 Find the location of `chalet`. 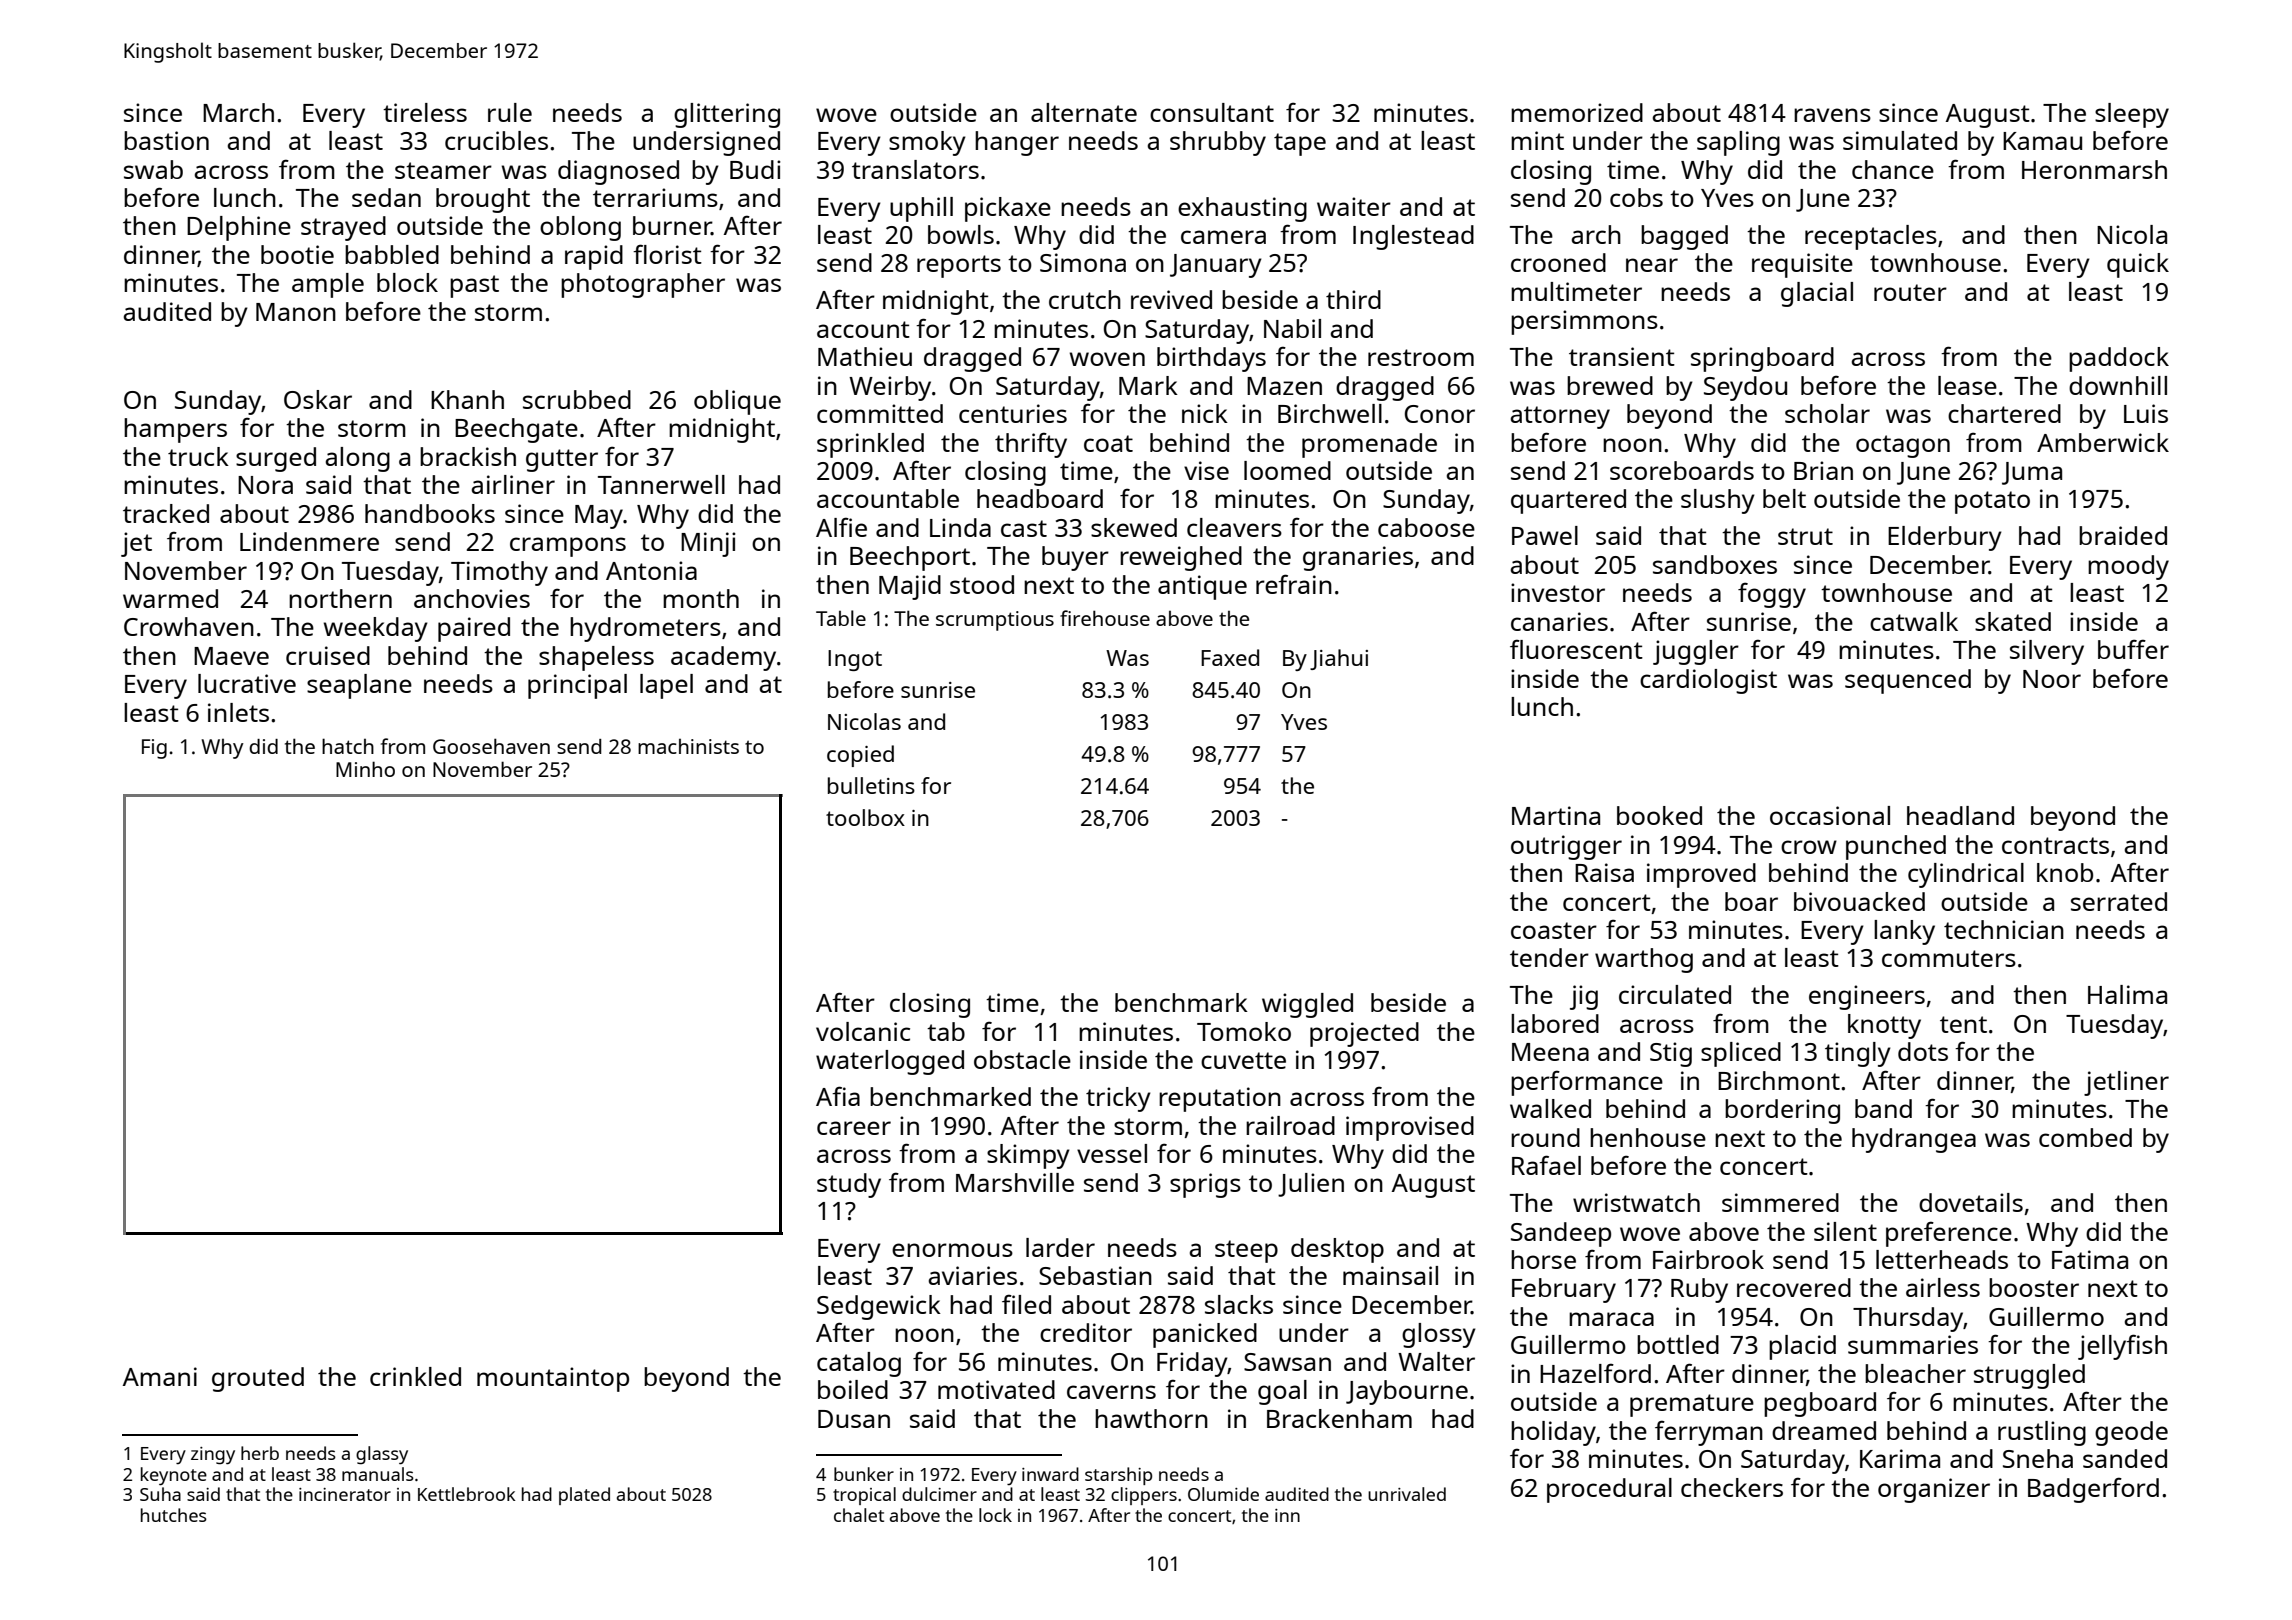

chalet is located at coordinates (859, 1515).
